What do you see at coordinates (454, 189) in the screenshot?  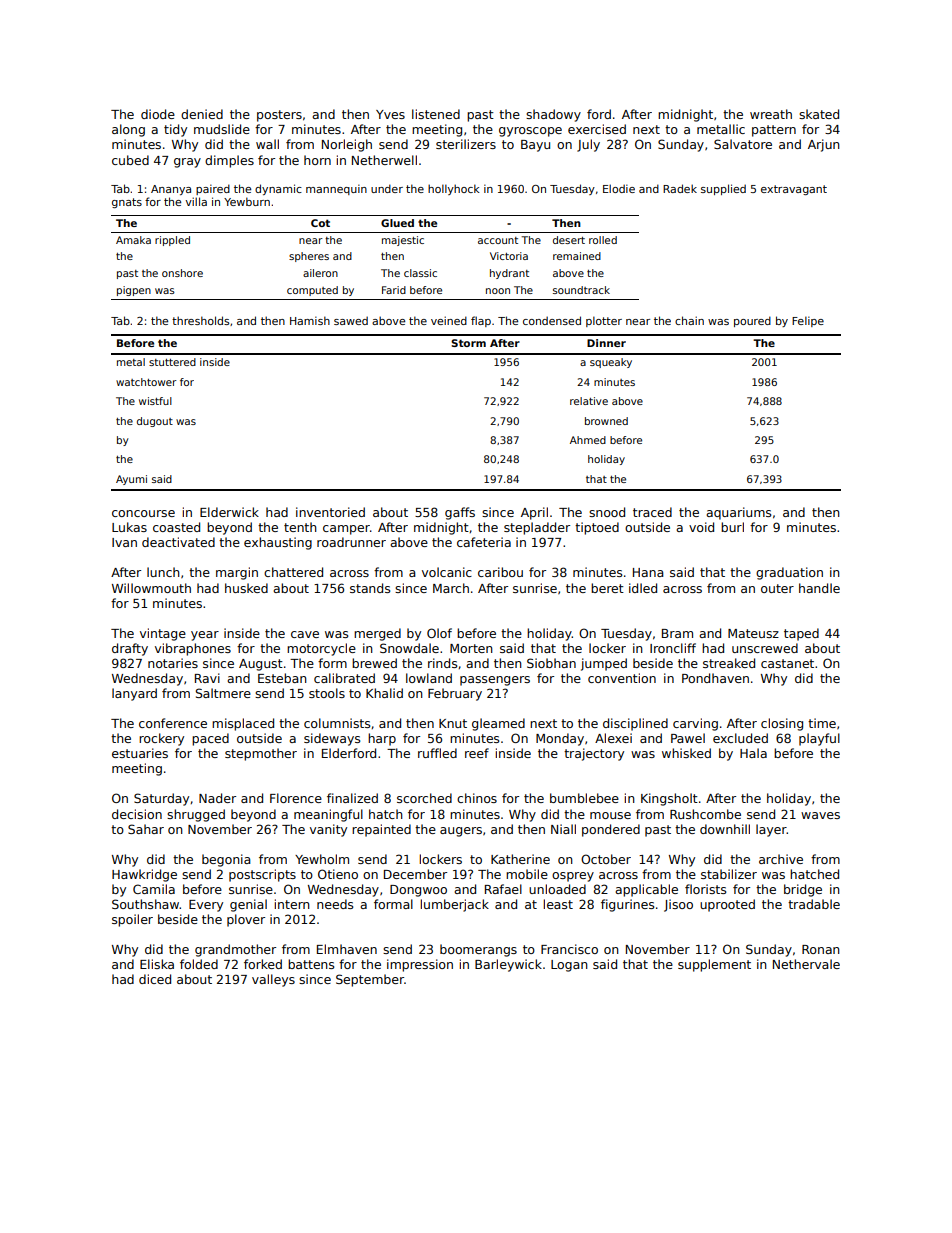 I see `hollyhock` at bounding box center [454, 189].
